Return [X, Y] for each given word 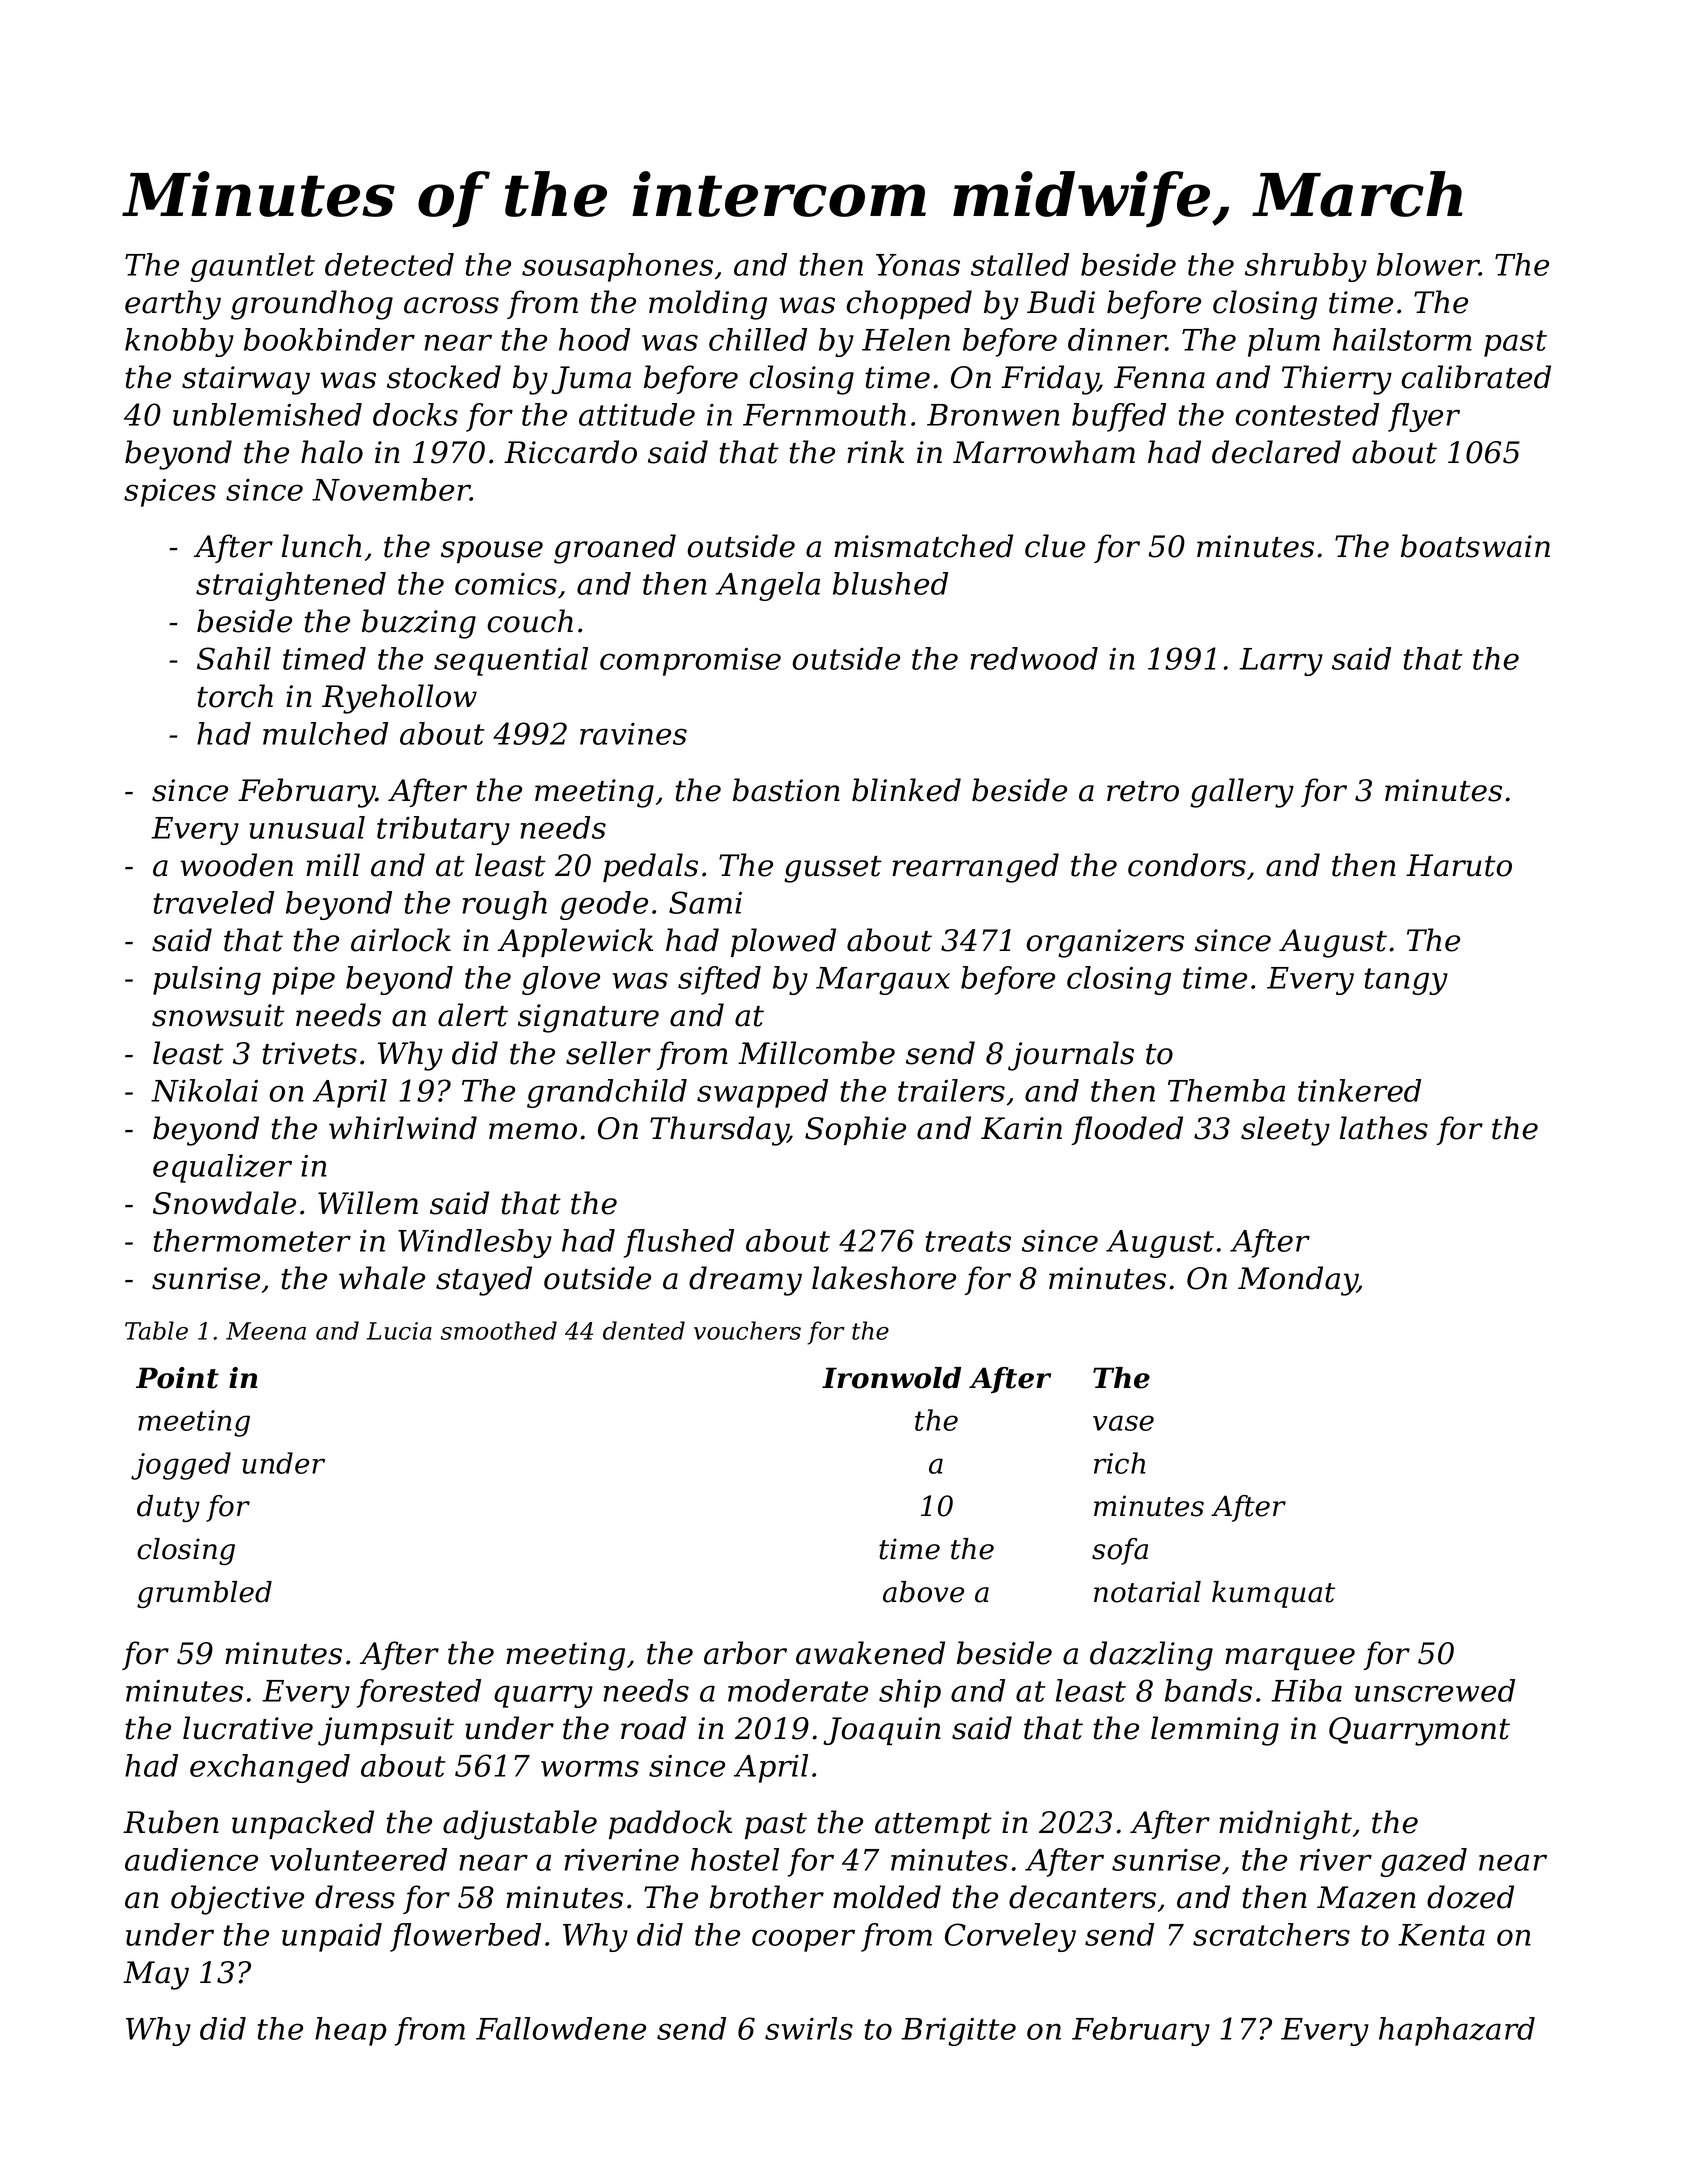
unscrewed [1435, 1690]
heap [351, 2031]
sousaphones [617, 267]
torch [235, 696]
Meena [266, 1331]
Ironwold [891, 1378]
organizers [1105, 943]
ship [910, 1693]
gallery [1242, 793]
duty [168, 1508]
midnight [1285, 1825]
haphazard [1457, 2031]
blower [1428, 264]
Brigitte [958, 2032]
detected [389, 264]
